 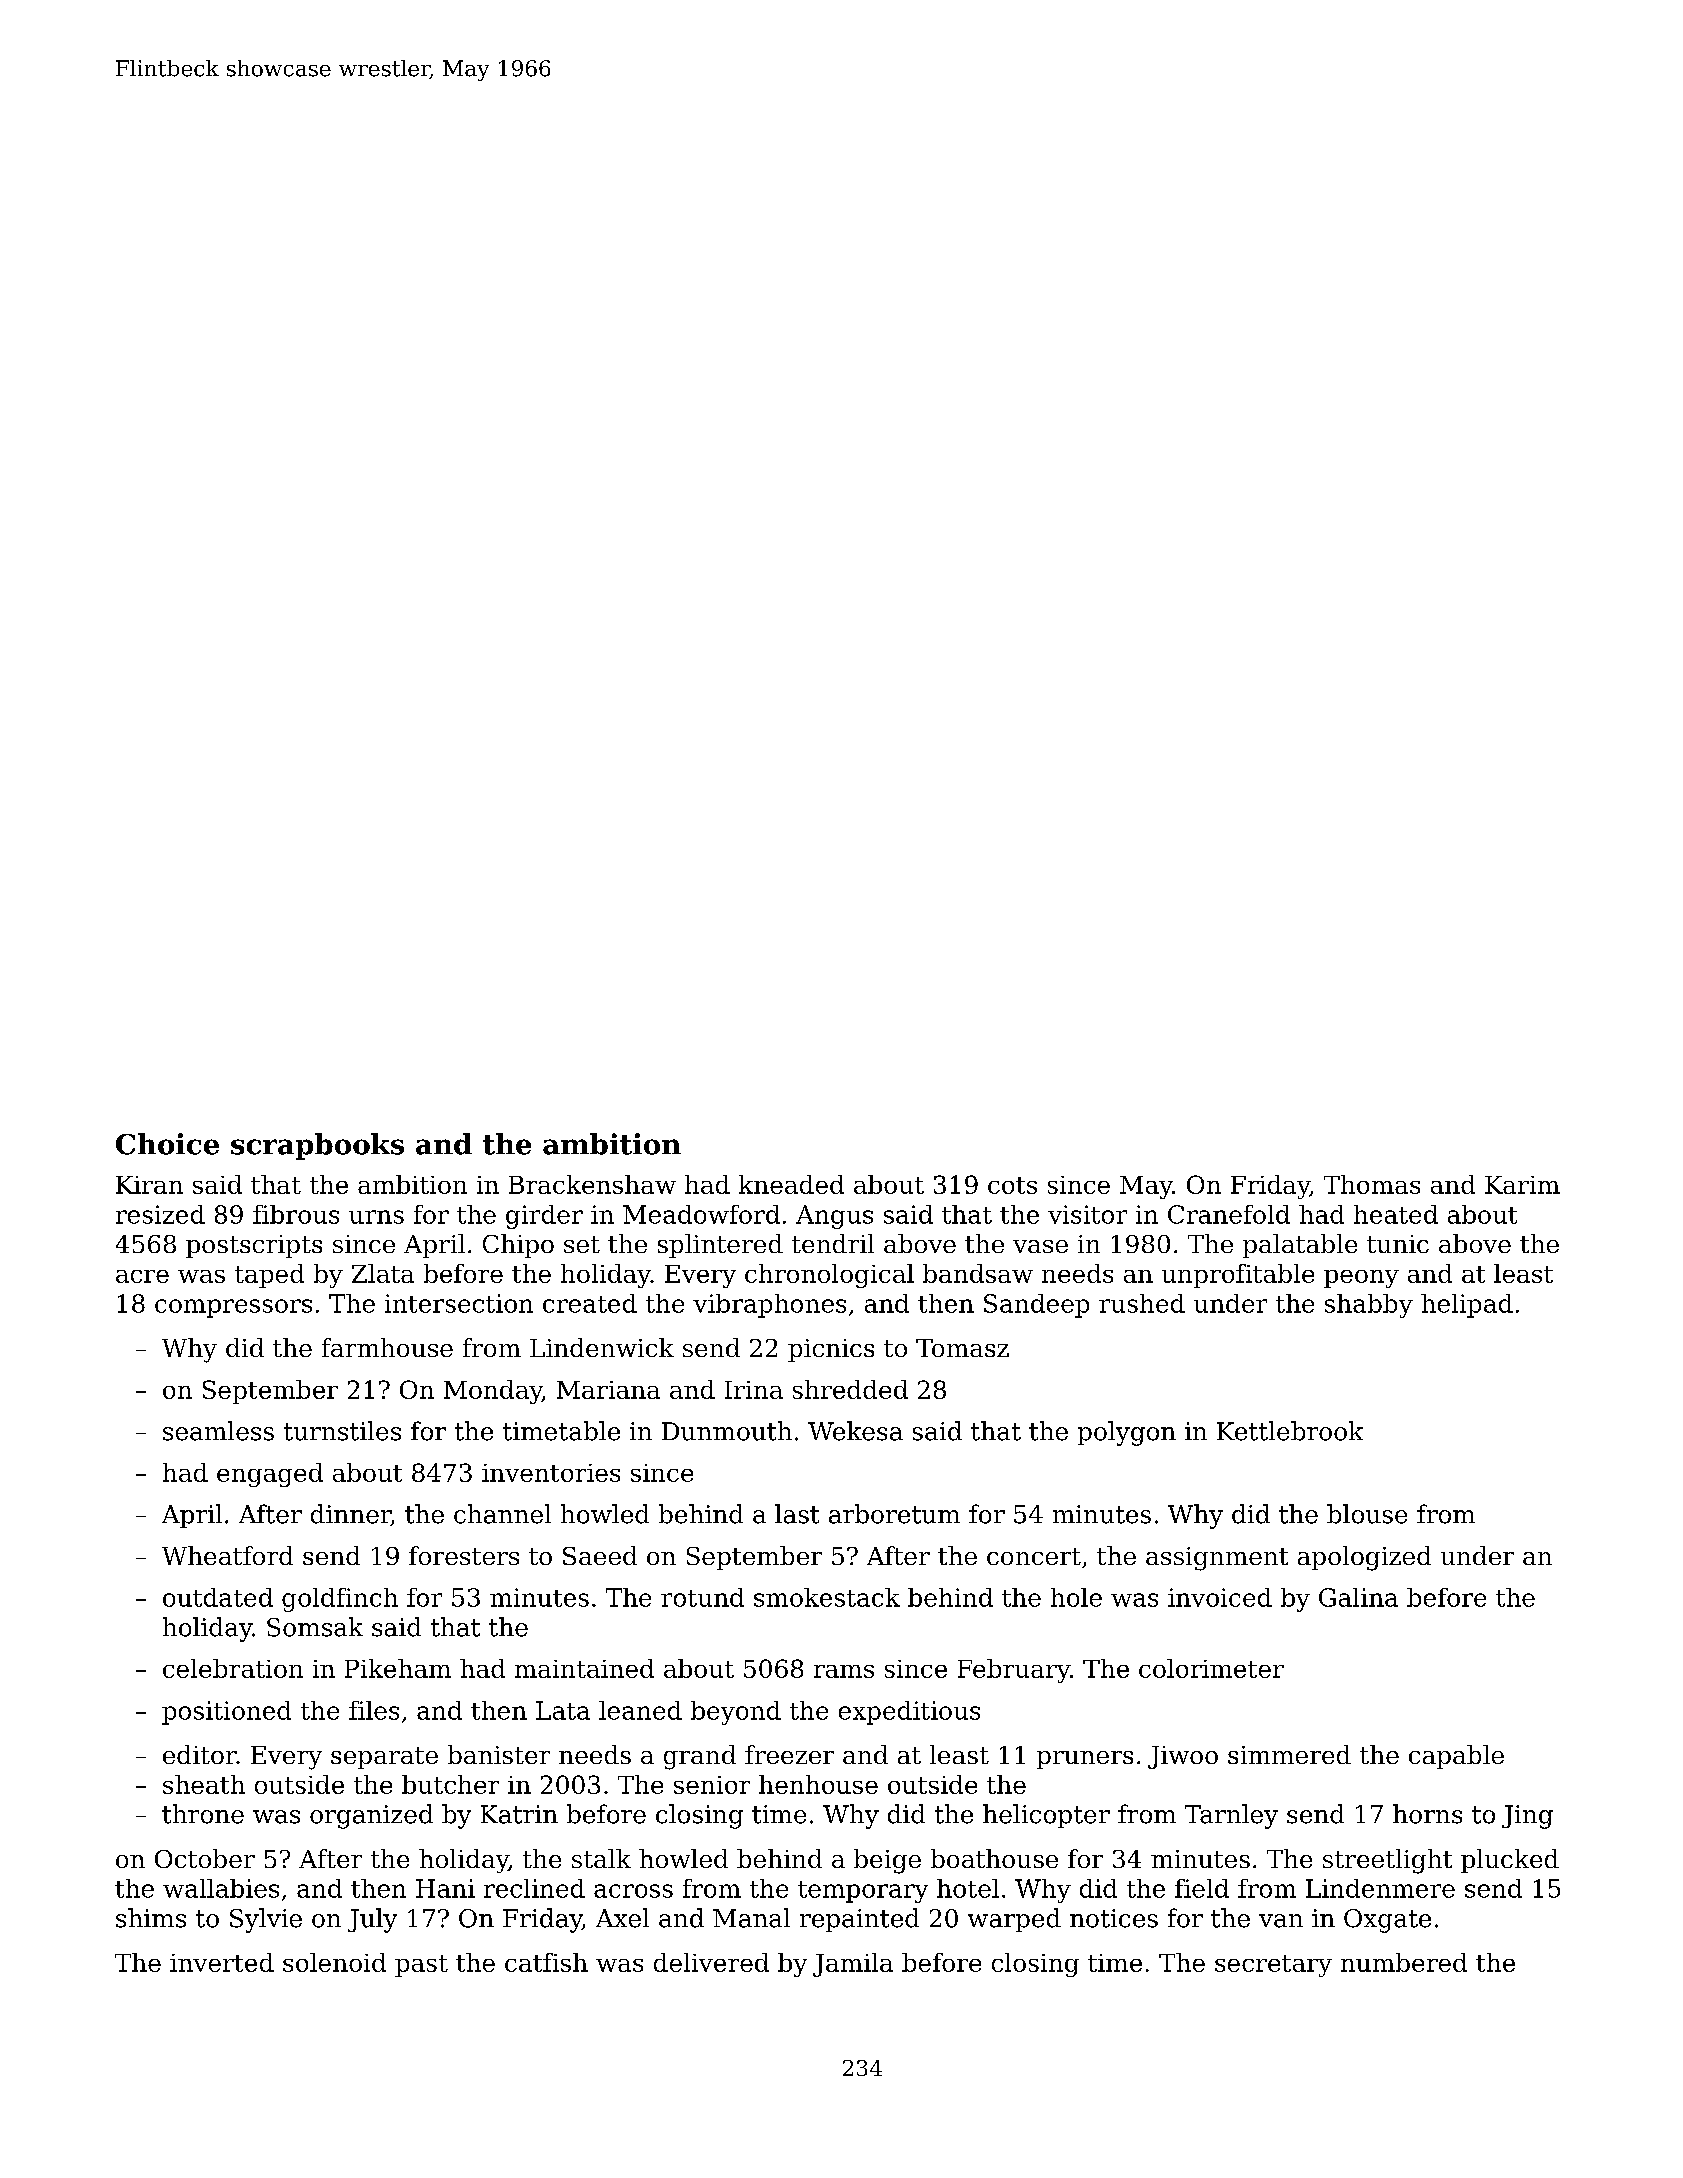 I want to click on Thomas, so click(x=1372, y=1184).
